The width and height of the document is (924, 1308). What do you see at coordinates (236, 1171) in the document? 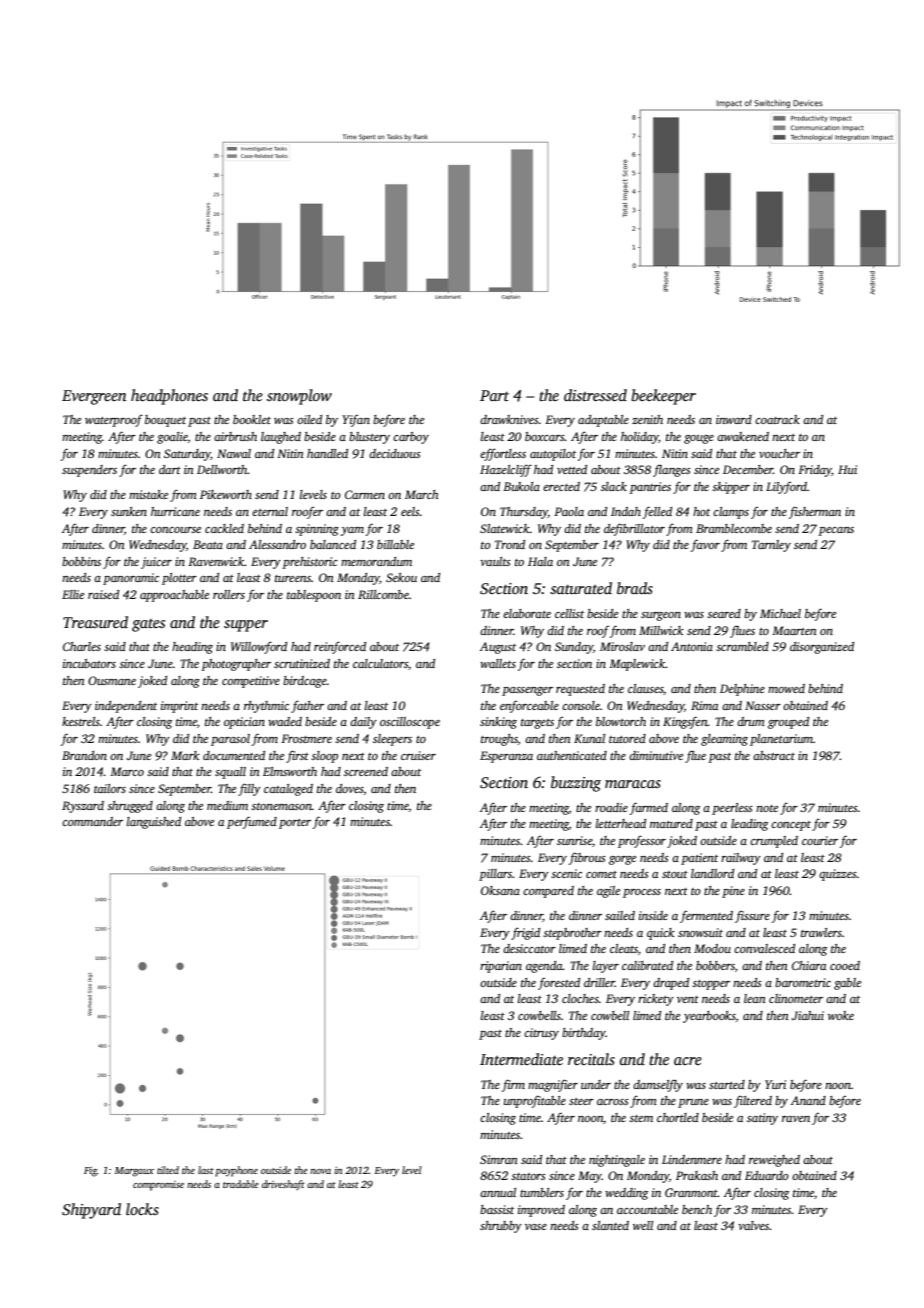
I see `payphone` at bounding box center [236, 1171].
